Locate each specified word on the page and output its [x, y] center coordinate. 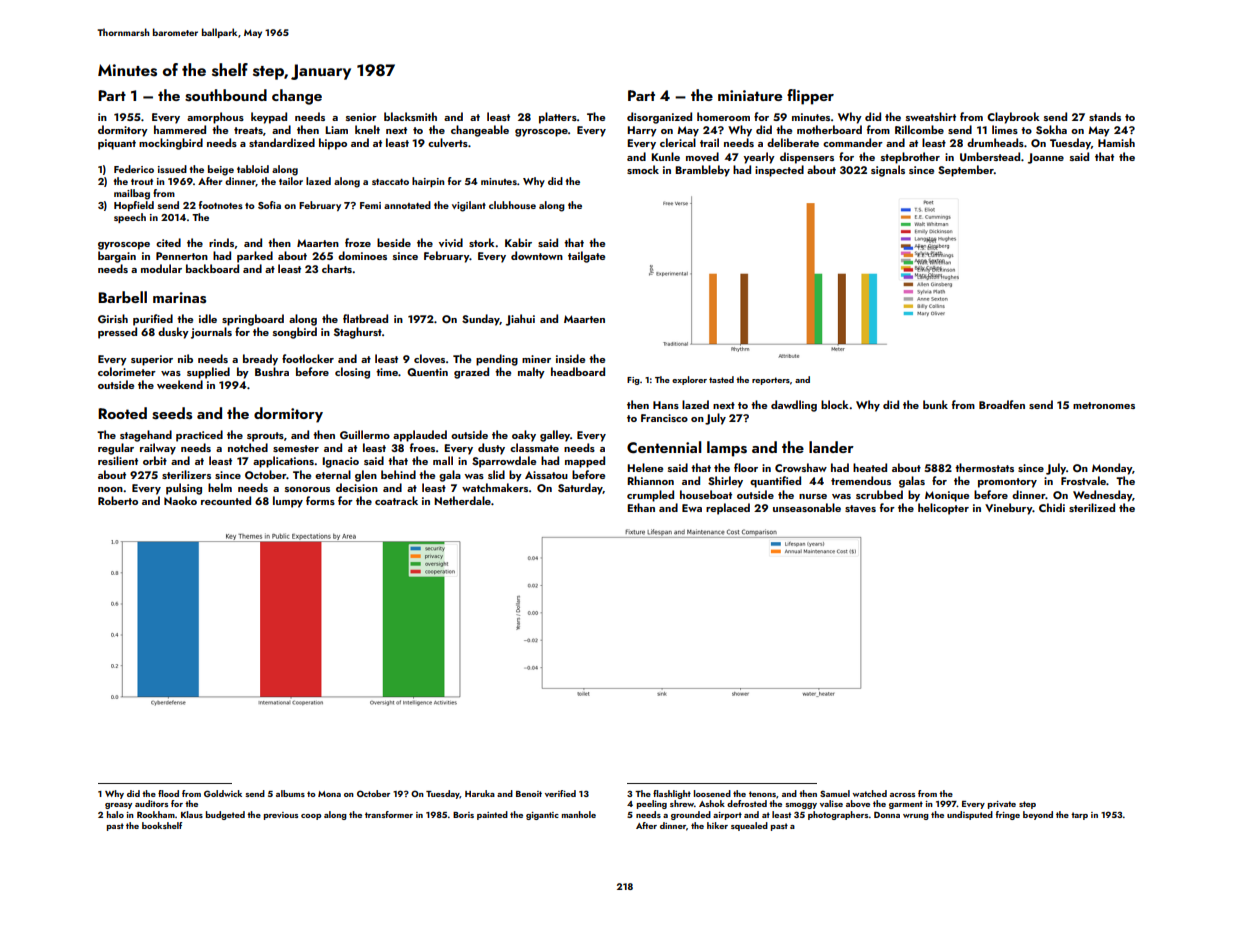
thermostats [984, 467]
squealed [749, 826]
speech [130, 218]
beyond [1038, 815]
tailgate [586, 257]
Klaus [192, 814]
